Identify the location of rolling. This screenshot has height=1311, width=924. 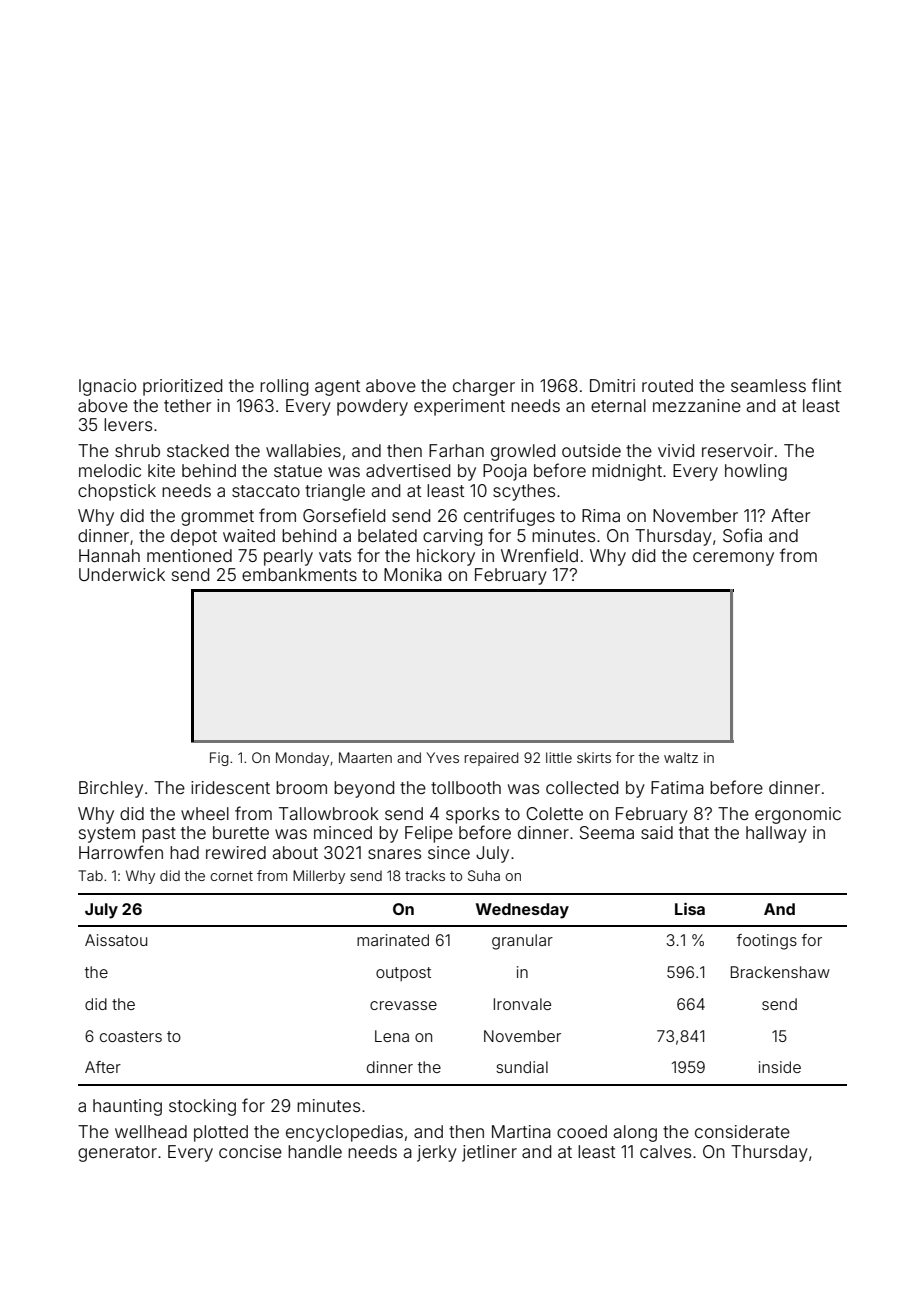
(284, 387).
